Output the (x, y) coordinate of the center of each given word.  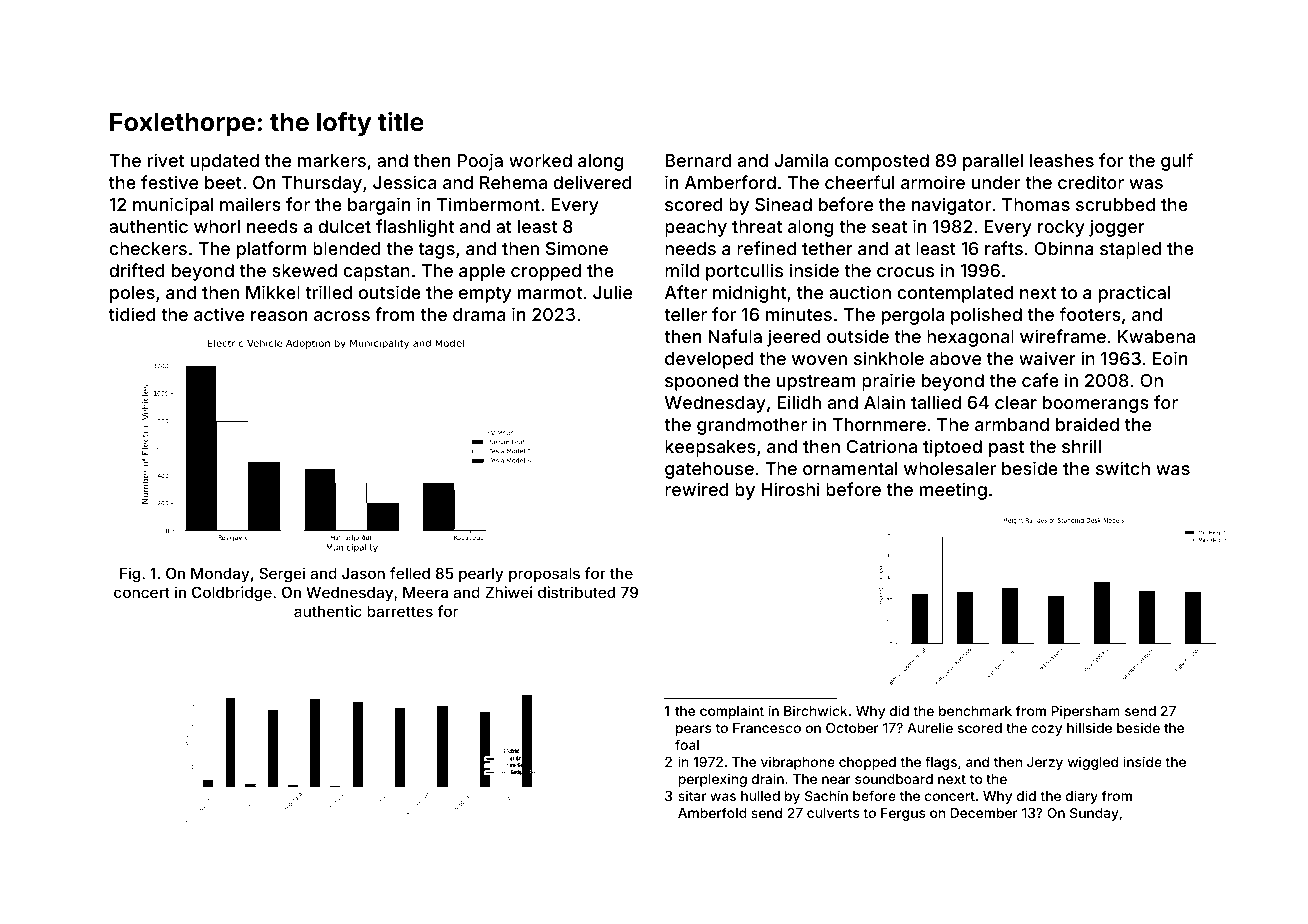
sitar (692, 796)
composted (881, 162)
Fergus (903, 814)
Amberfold (712, 812)
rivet (166, 160)
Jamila (801, 160)
